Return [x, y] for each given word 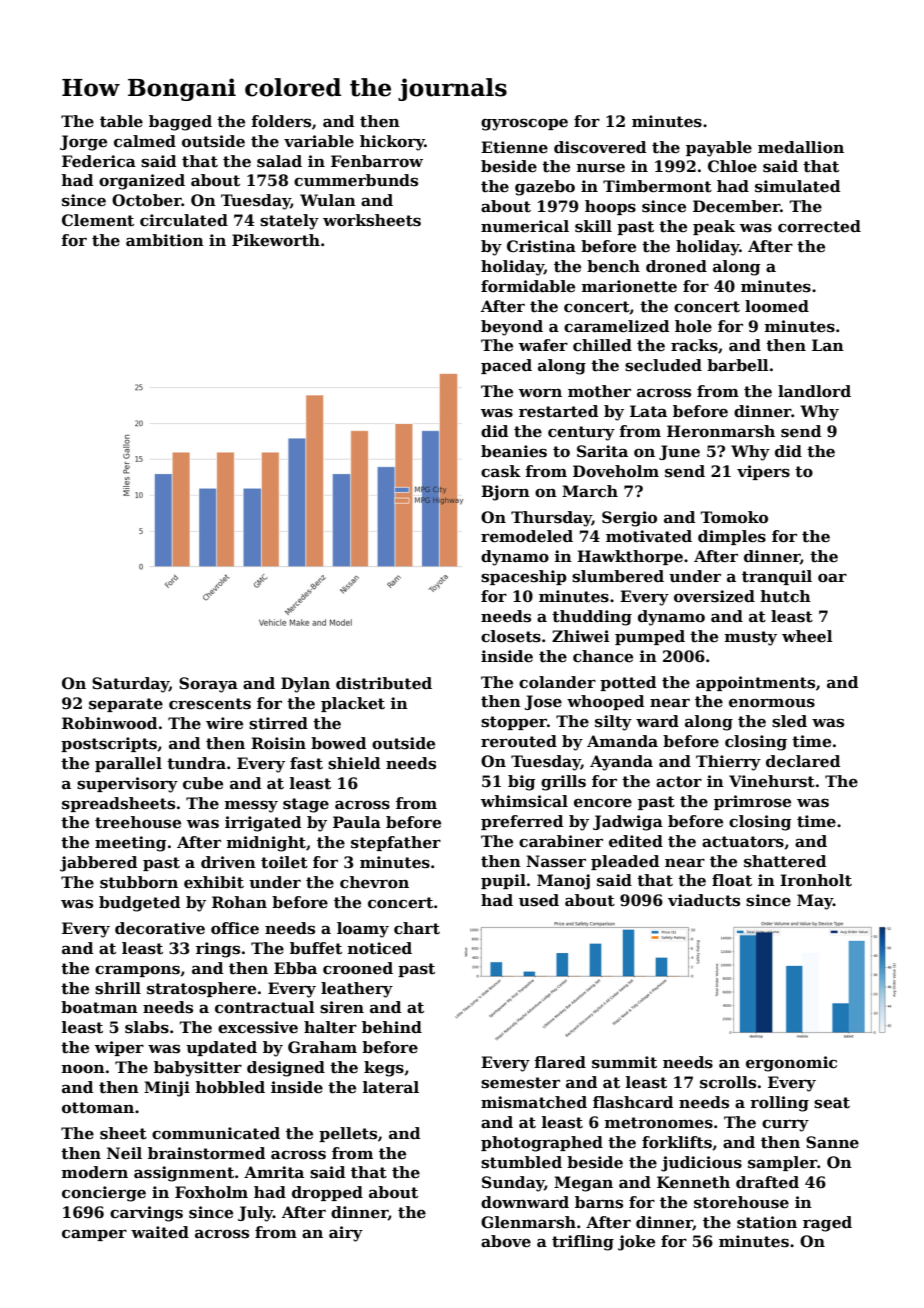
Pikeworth [276, 240]
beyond [512, 328]
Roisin [278, 743]
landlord [814, 391]
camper [94, 1235]
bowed [338, 743]
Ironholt [816, 880]
